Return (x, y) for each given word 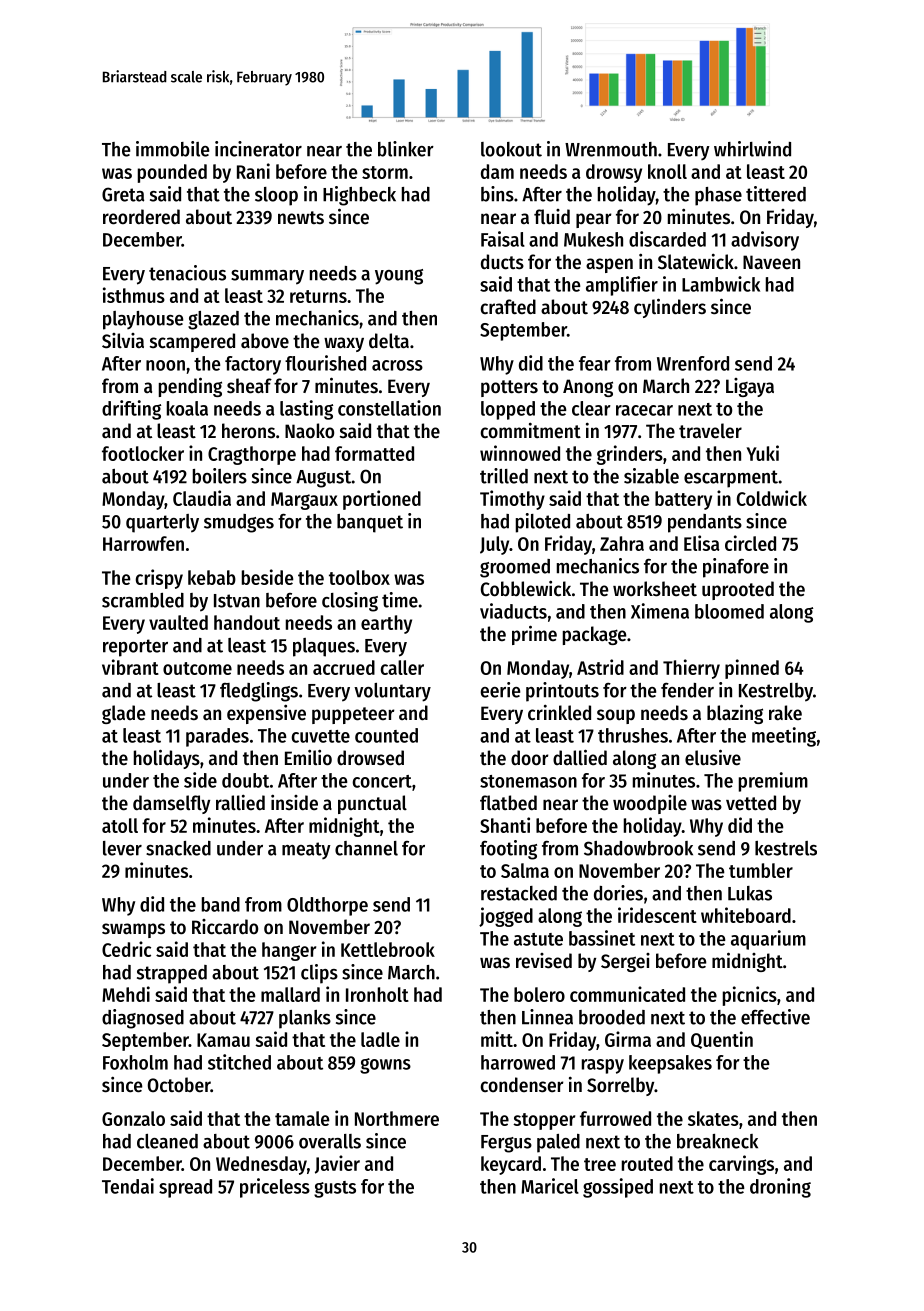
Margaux (304, 501)
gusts (335, 1189)
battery (683, 500)
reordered (141, 217)
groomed (515, 568)
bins (497, 194)
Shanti (505, 825)
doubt (245, 780)
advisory (765, 241)
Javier (337, 1164)
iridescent (657, 915)
